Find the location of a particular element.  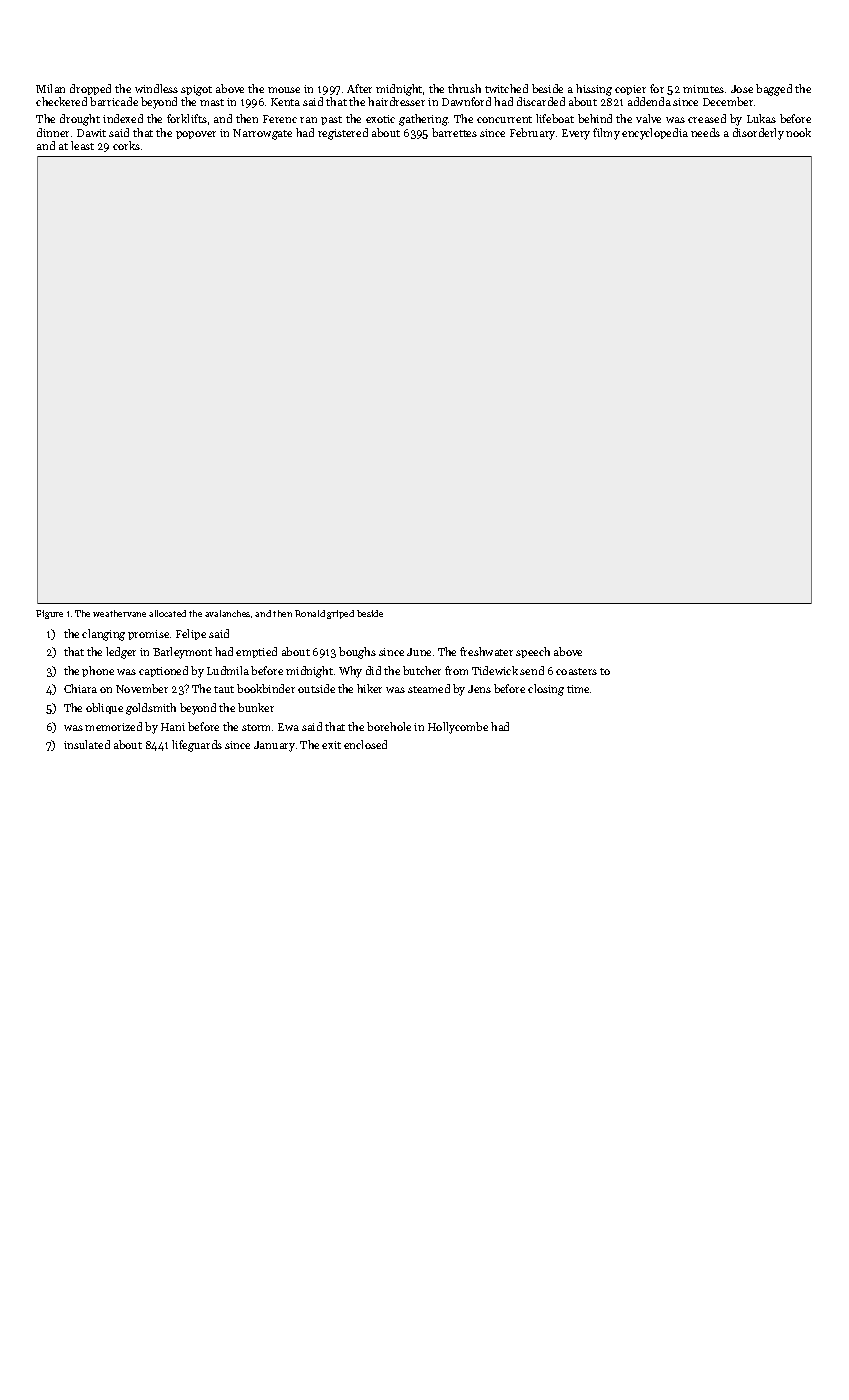

corks is located at coordinates (126, 145).
